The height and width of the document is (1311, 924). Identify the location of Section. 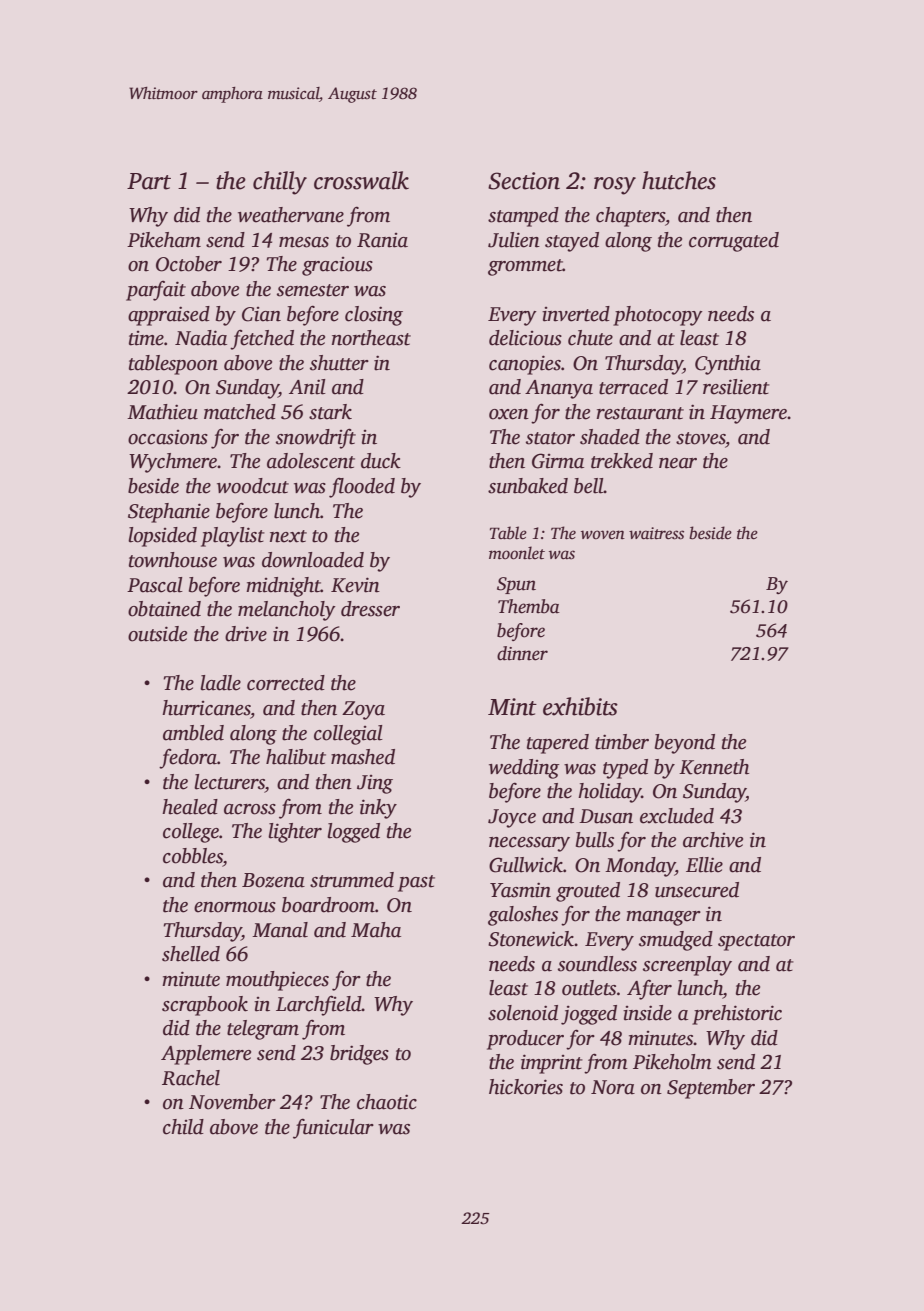
(524, 181).
